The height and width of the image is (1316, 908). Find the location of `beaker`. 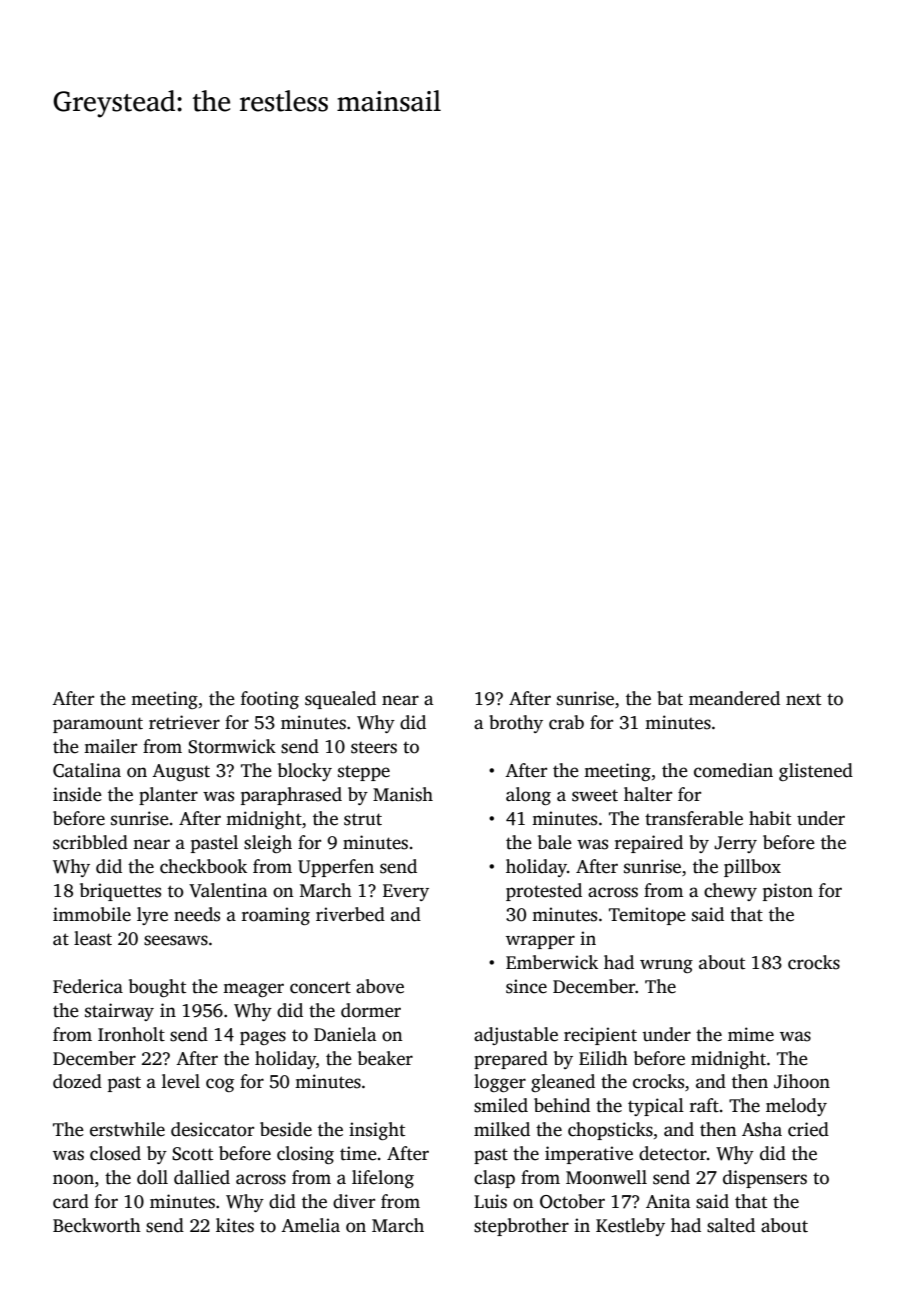

beaker is located at coordinates (385, 1058).
